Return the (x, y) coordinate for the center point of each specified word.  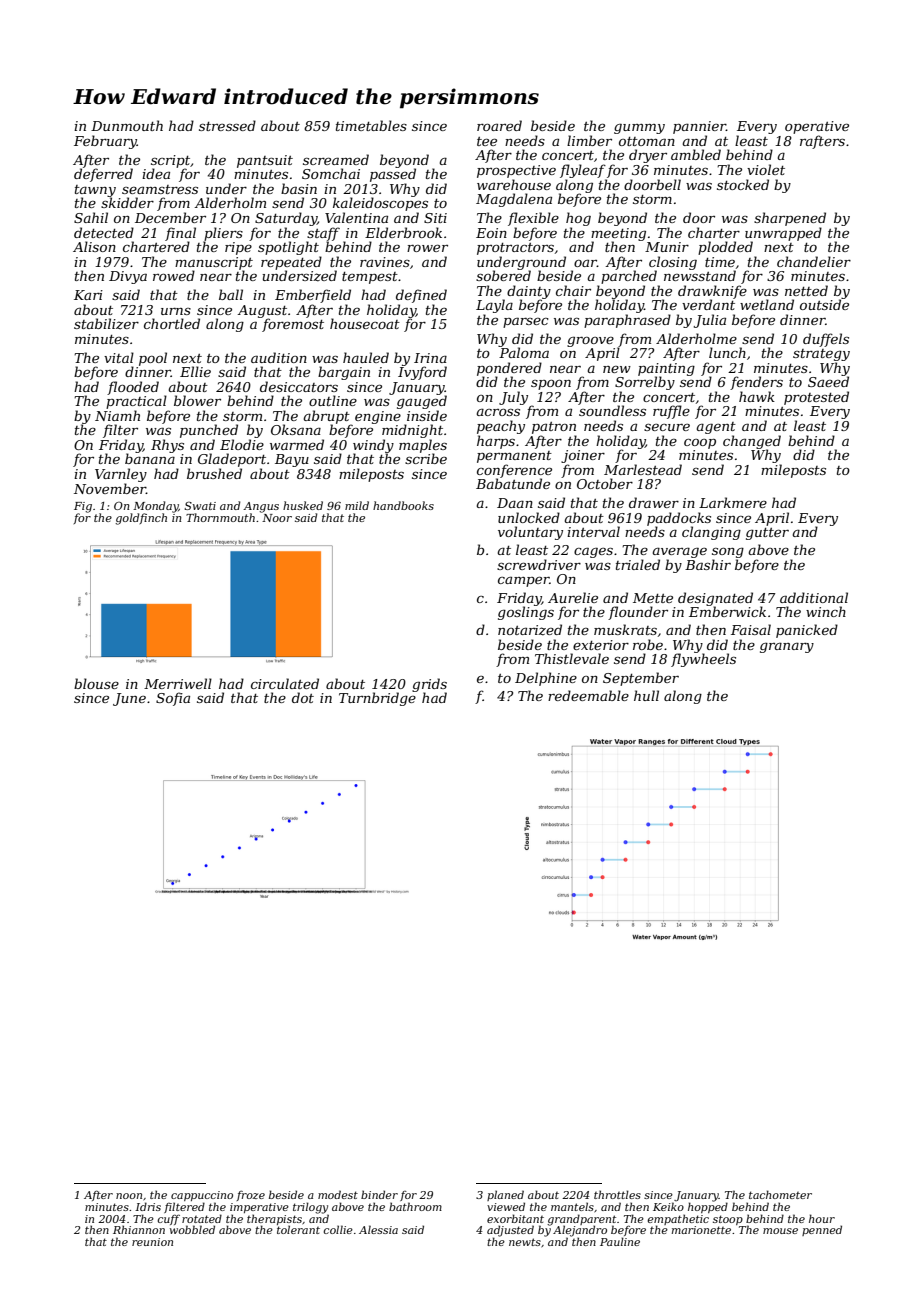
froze (250, 1195)
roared (499, 125)
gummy (639, 128)
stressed (227, 125)
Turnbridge (377, 699)
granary (787, 647)
